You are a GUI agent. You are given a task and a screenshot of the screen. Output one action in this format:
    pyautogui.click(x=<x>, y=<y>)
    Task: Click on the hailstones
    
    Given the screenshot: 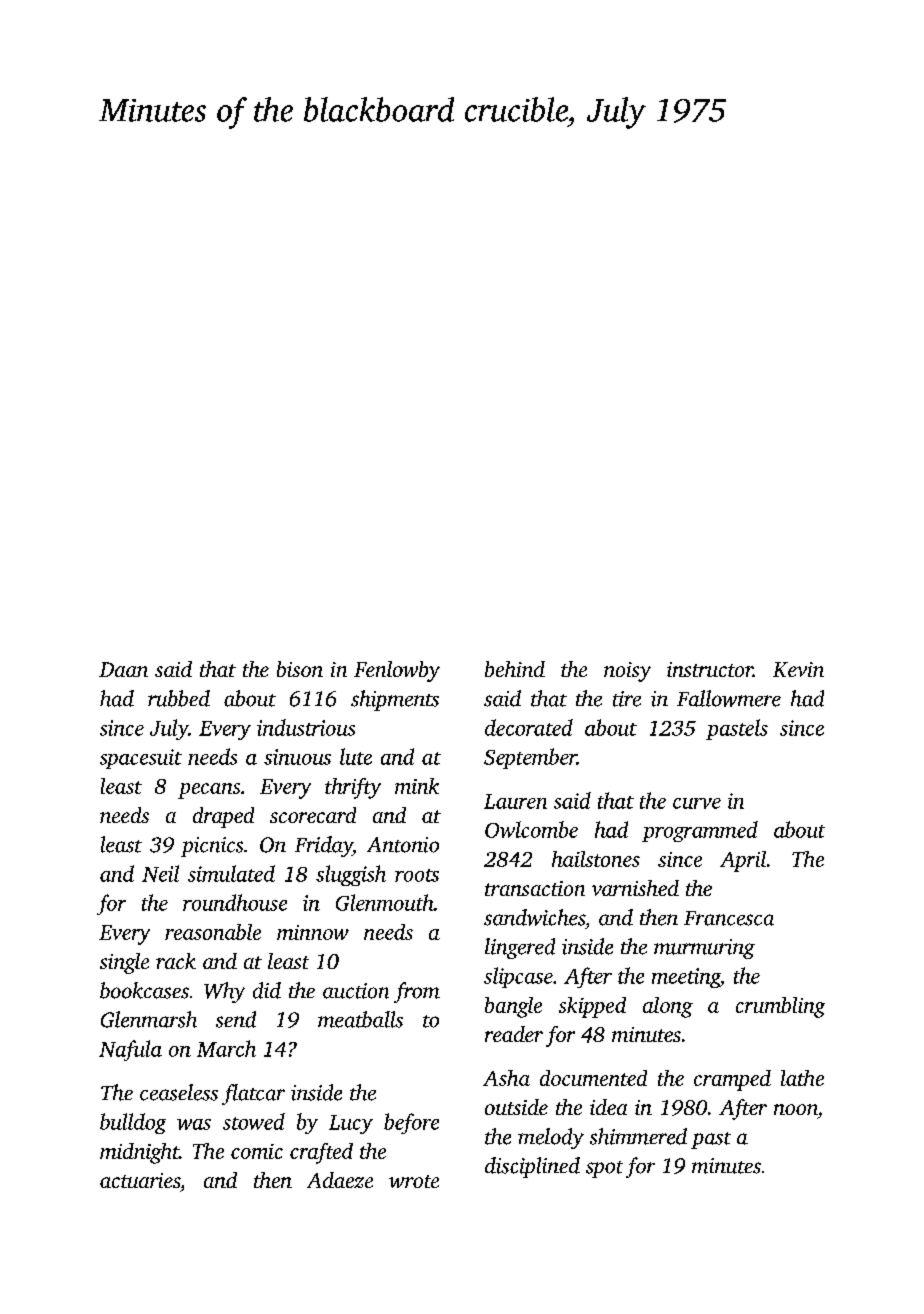 What is the action you would take?
    pyautogui.click(x=596, y=859)
